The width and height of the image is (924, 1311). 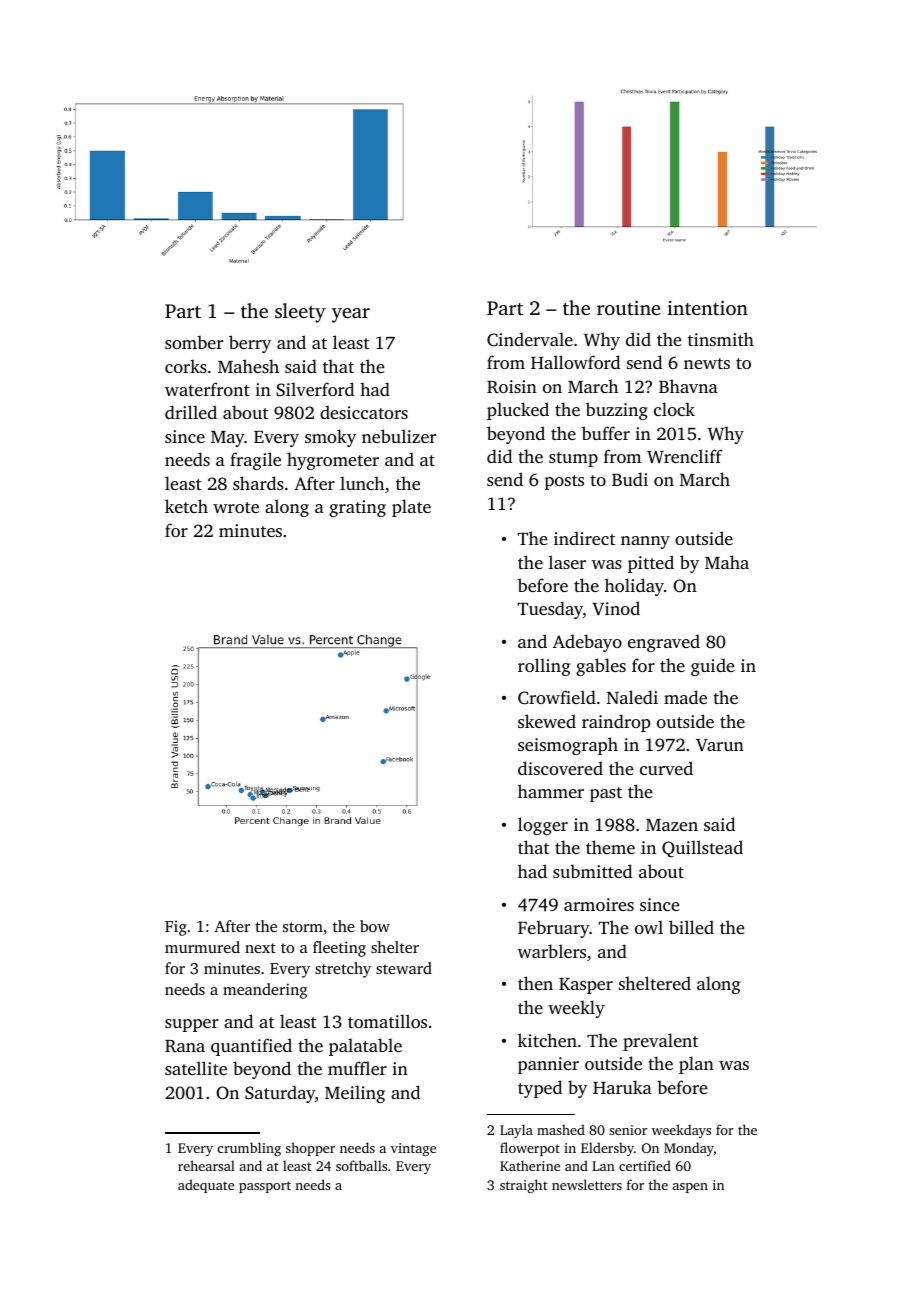 I want to click on Naledi, so click(x=632, y=697).
